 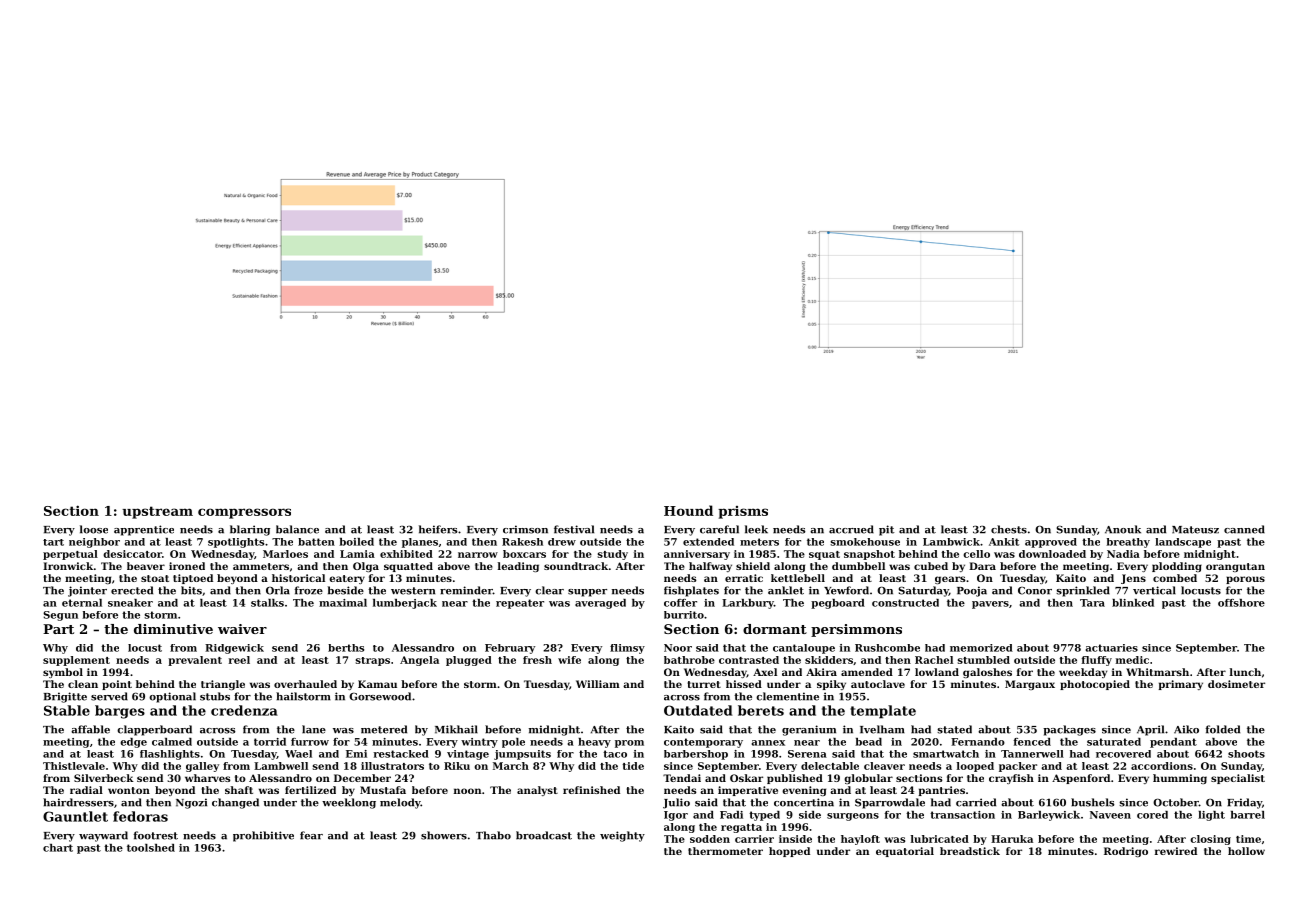 I want to click on fresh, so click(x=537, y=660).
